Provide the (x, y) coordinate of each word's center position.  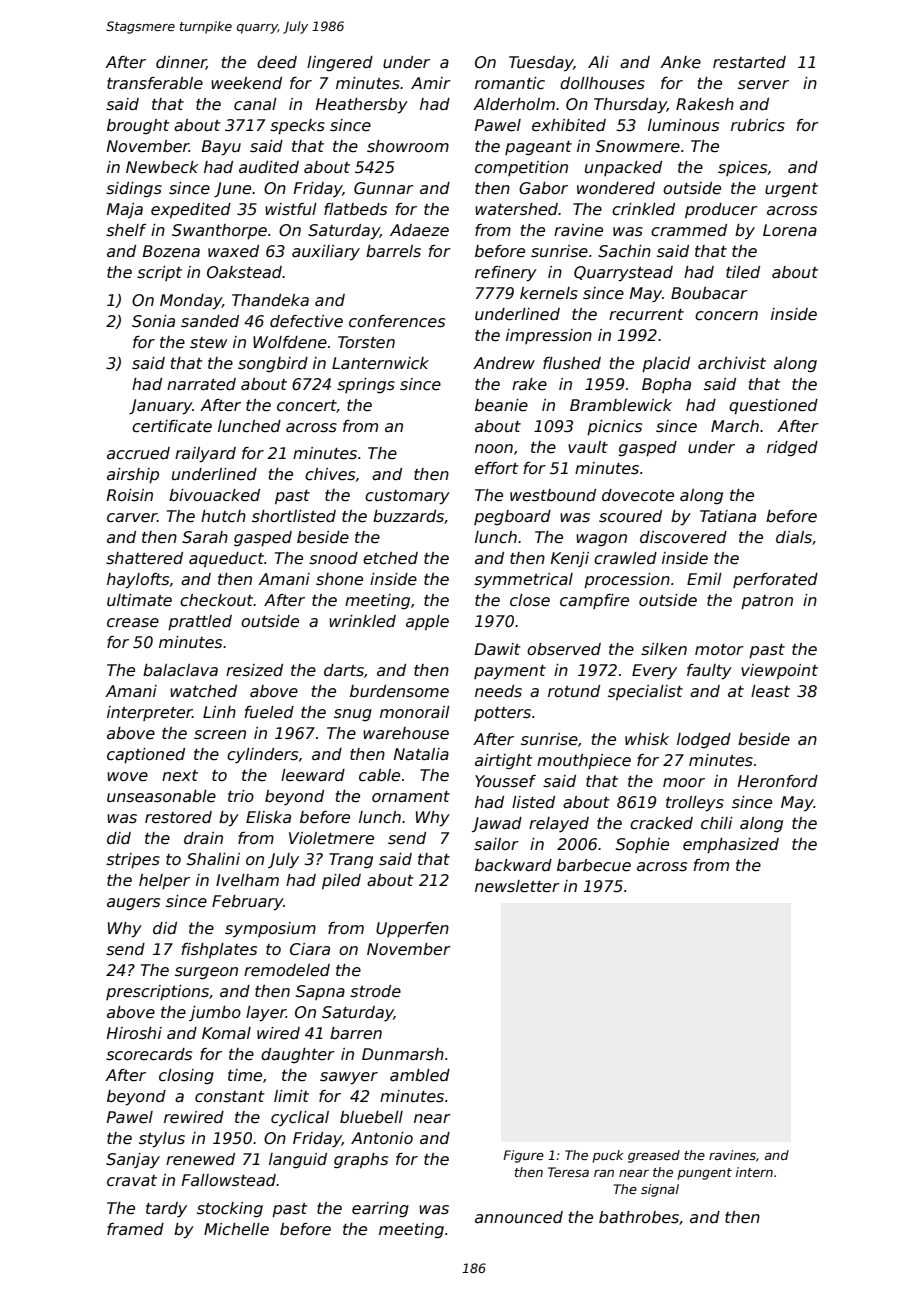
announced (519, 1217)
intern (754, 1172)
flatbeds (355, 209)
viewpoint (779, 671)
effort (497, 468)
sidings (134, 189)
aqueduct (226, 559)
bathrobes (639, 1217)
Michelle (236, 1229)
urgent (791, 190)
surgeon (206, 973)
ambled (420, 1075)
